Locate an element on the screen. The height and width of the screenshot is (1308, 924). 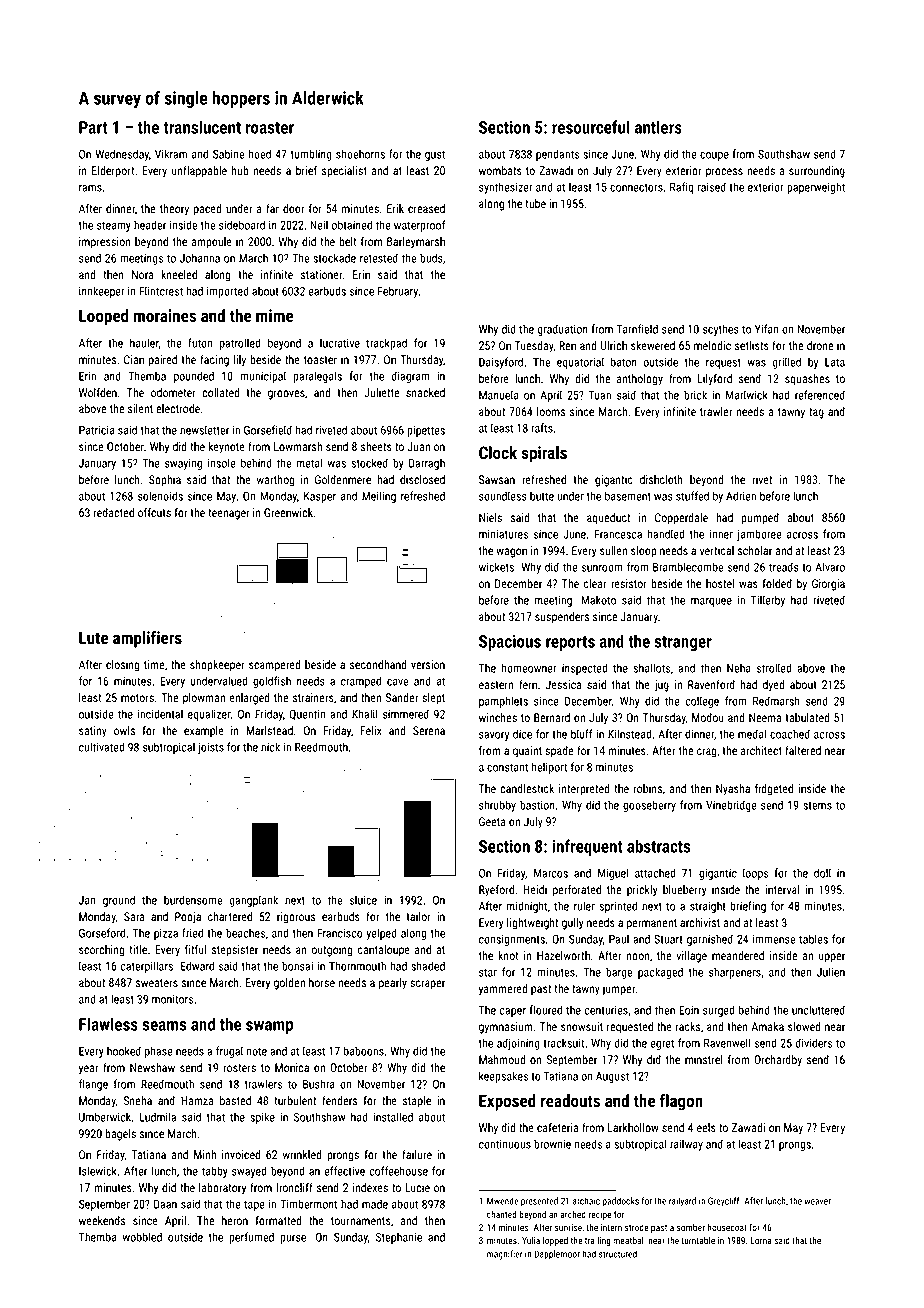
antlers is located at coordinates (658, 127).
